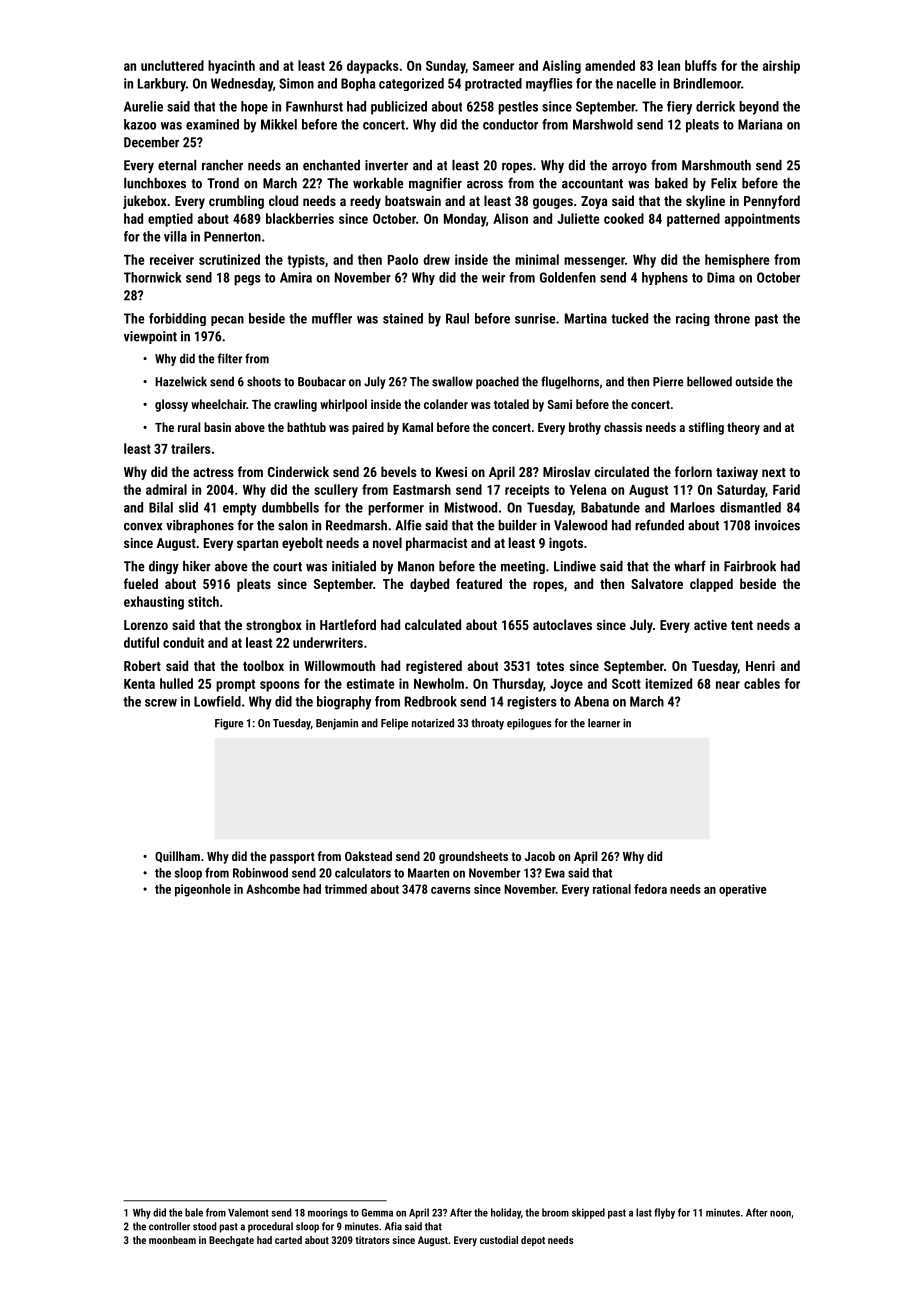 The width and height of the screenshot is (924, 1314). Describe the element at coordinates (451, 890) in the screenshot. I see `caverns` at that location.
